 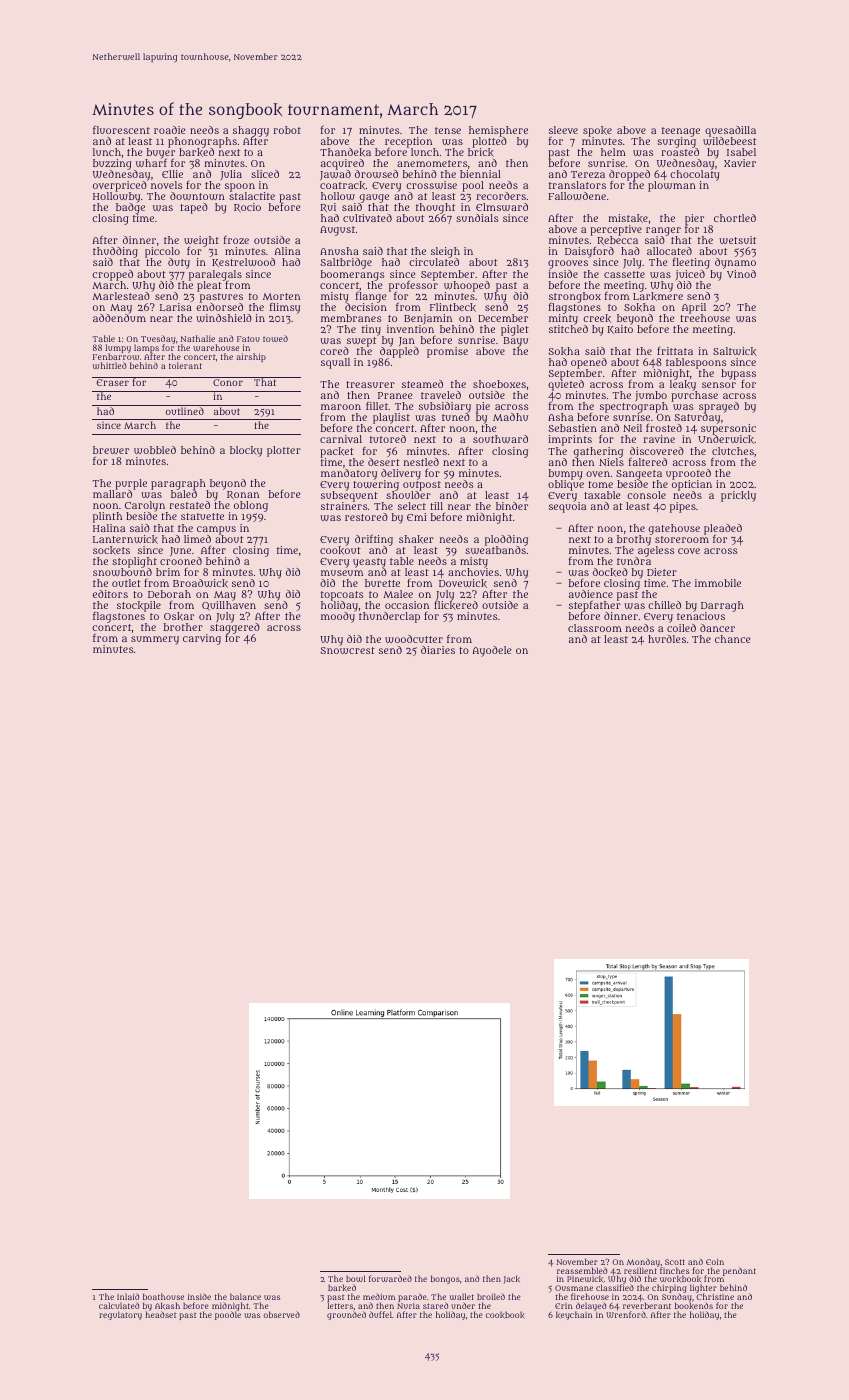 I want to click on Larkmere, so click(x=658, y=296).
